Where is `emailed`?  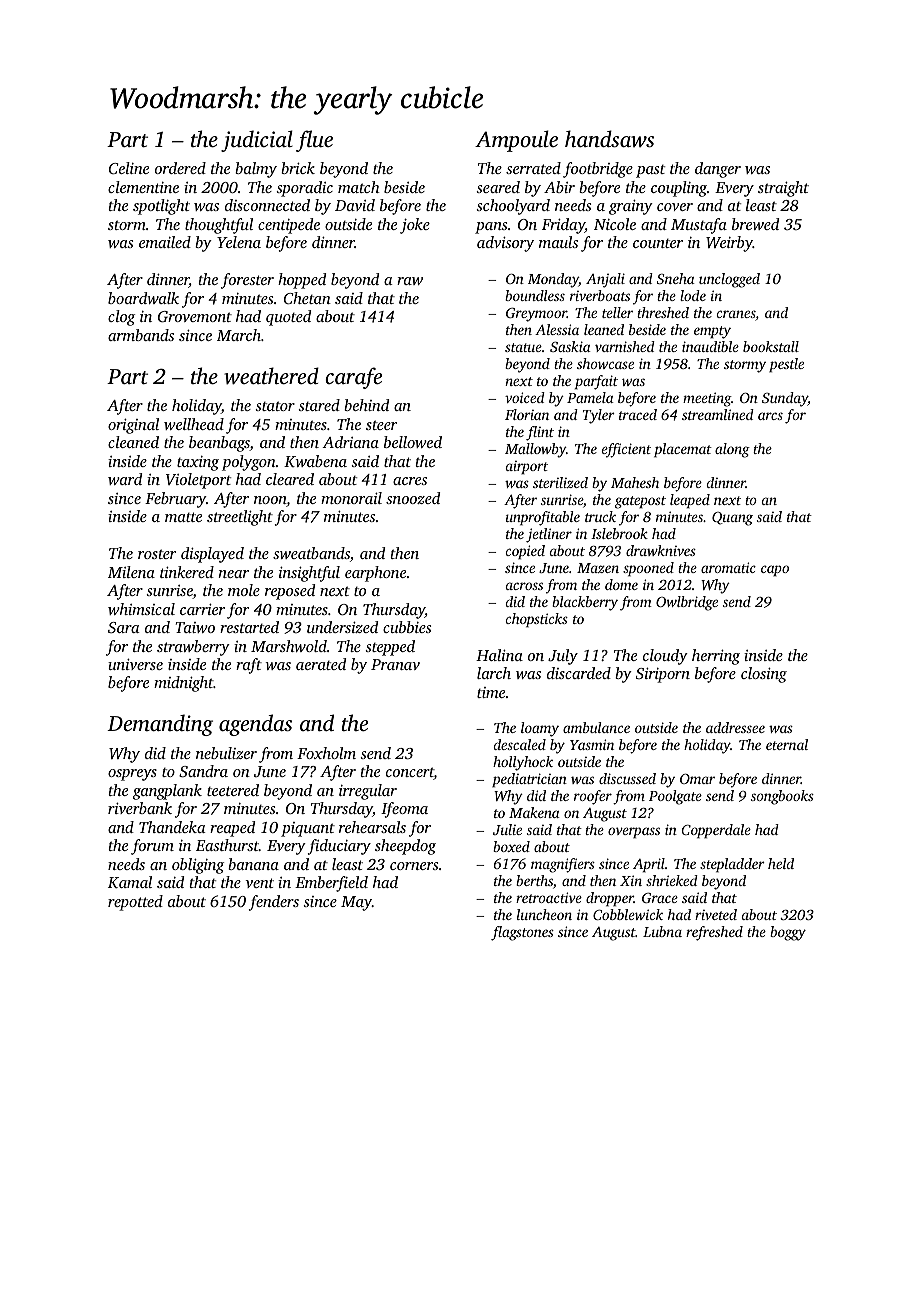 emailed is located at coordinates (165, 242).
